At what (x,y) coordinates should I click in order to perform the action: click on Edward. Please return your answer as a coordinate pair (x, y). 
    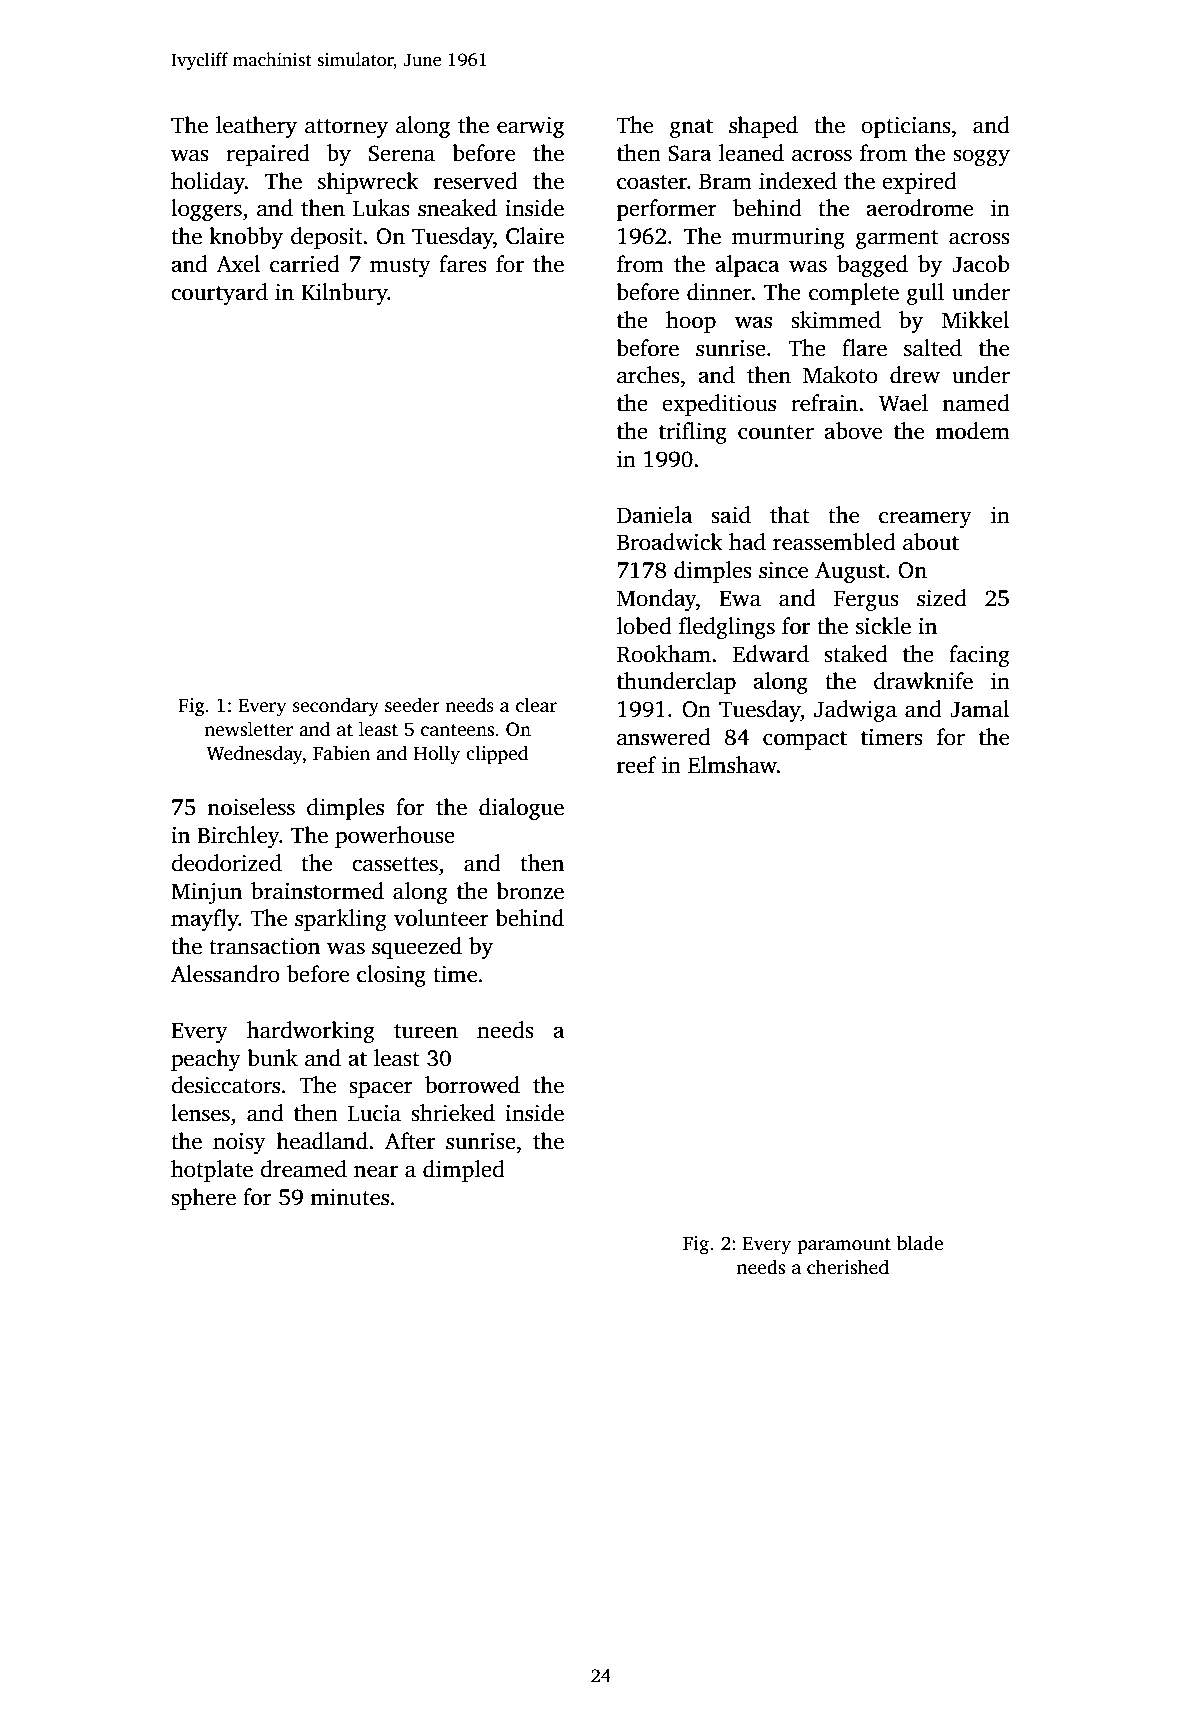
    Looking at the image, I should click on (771, 654).
